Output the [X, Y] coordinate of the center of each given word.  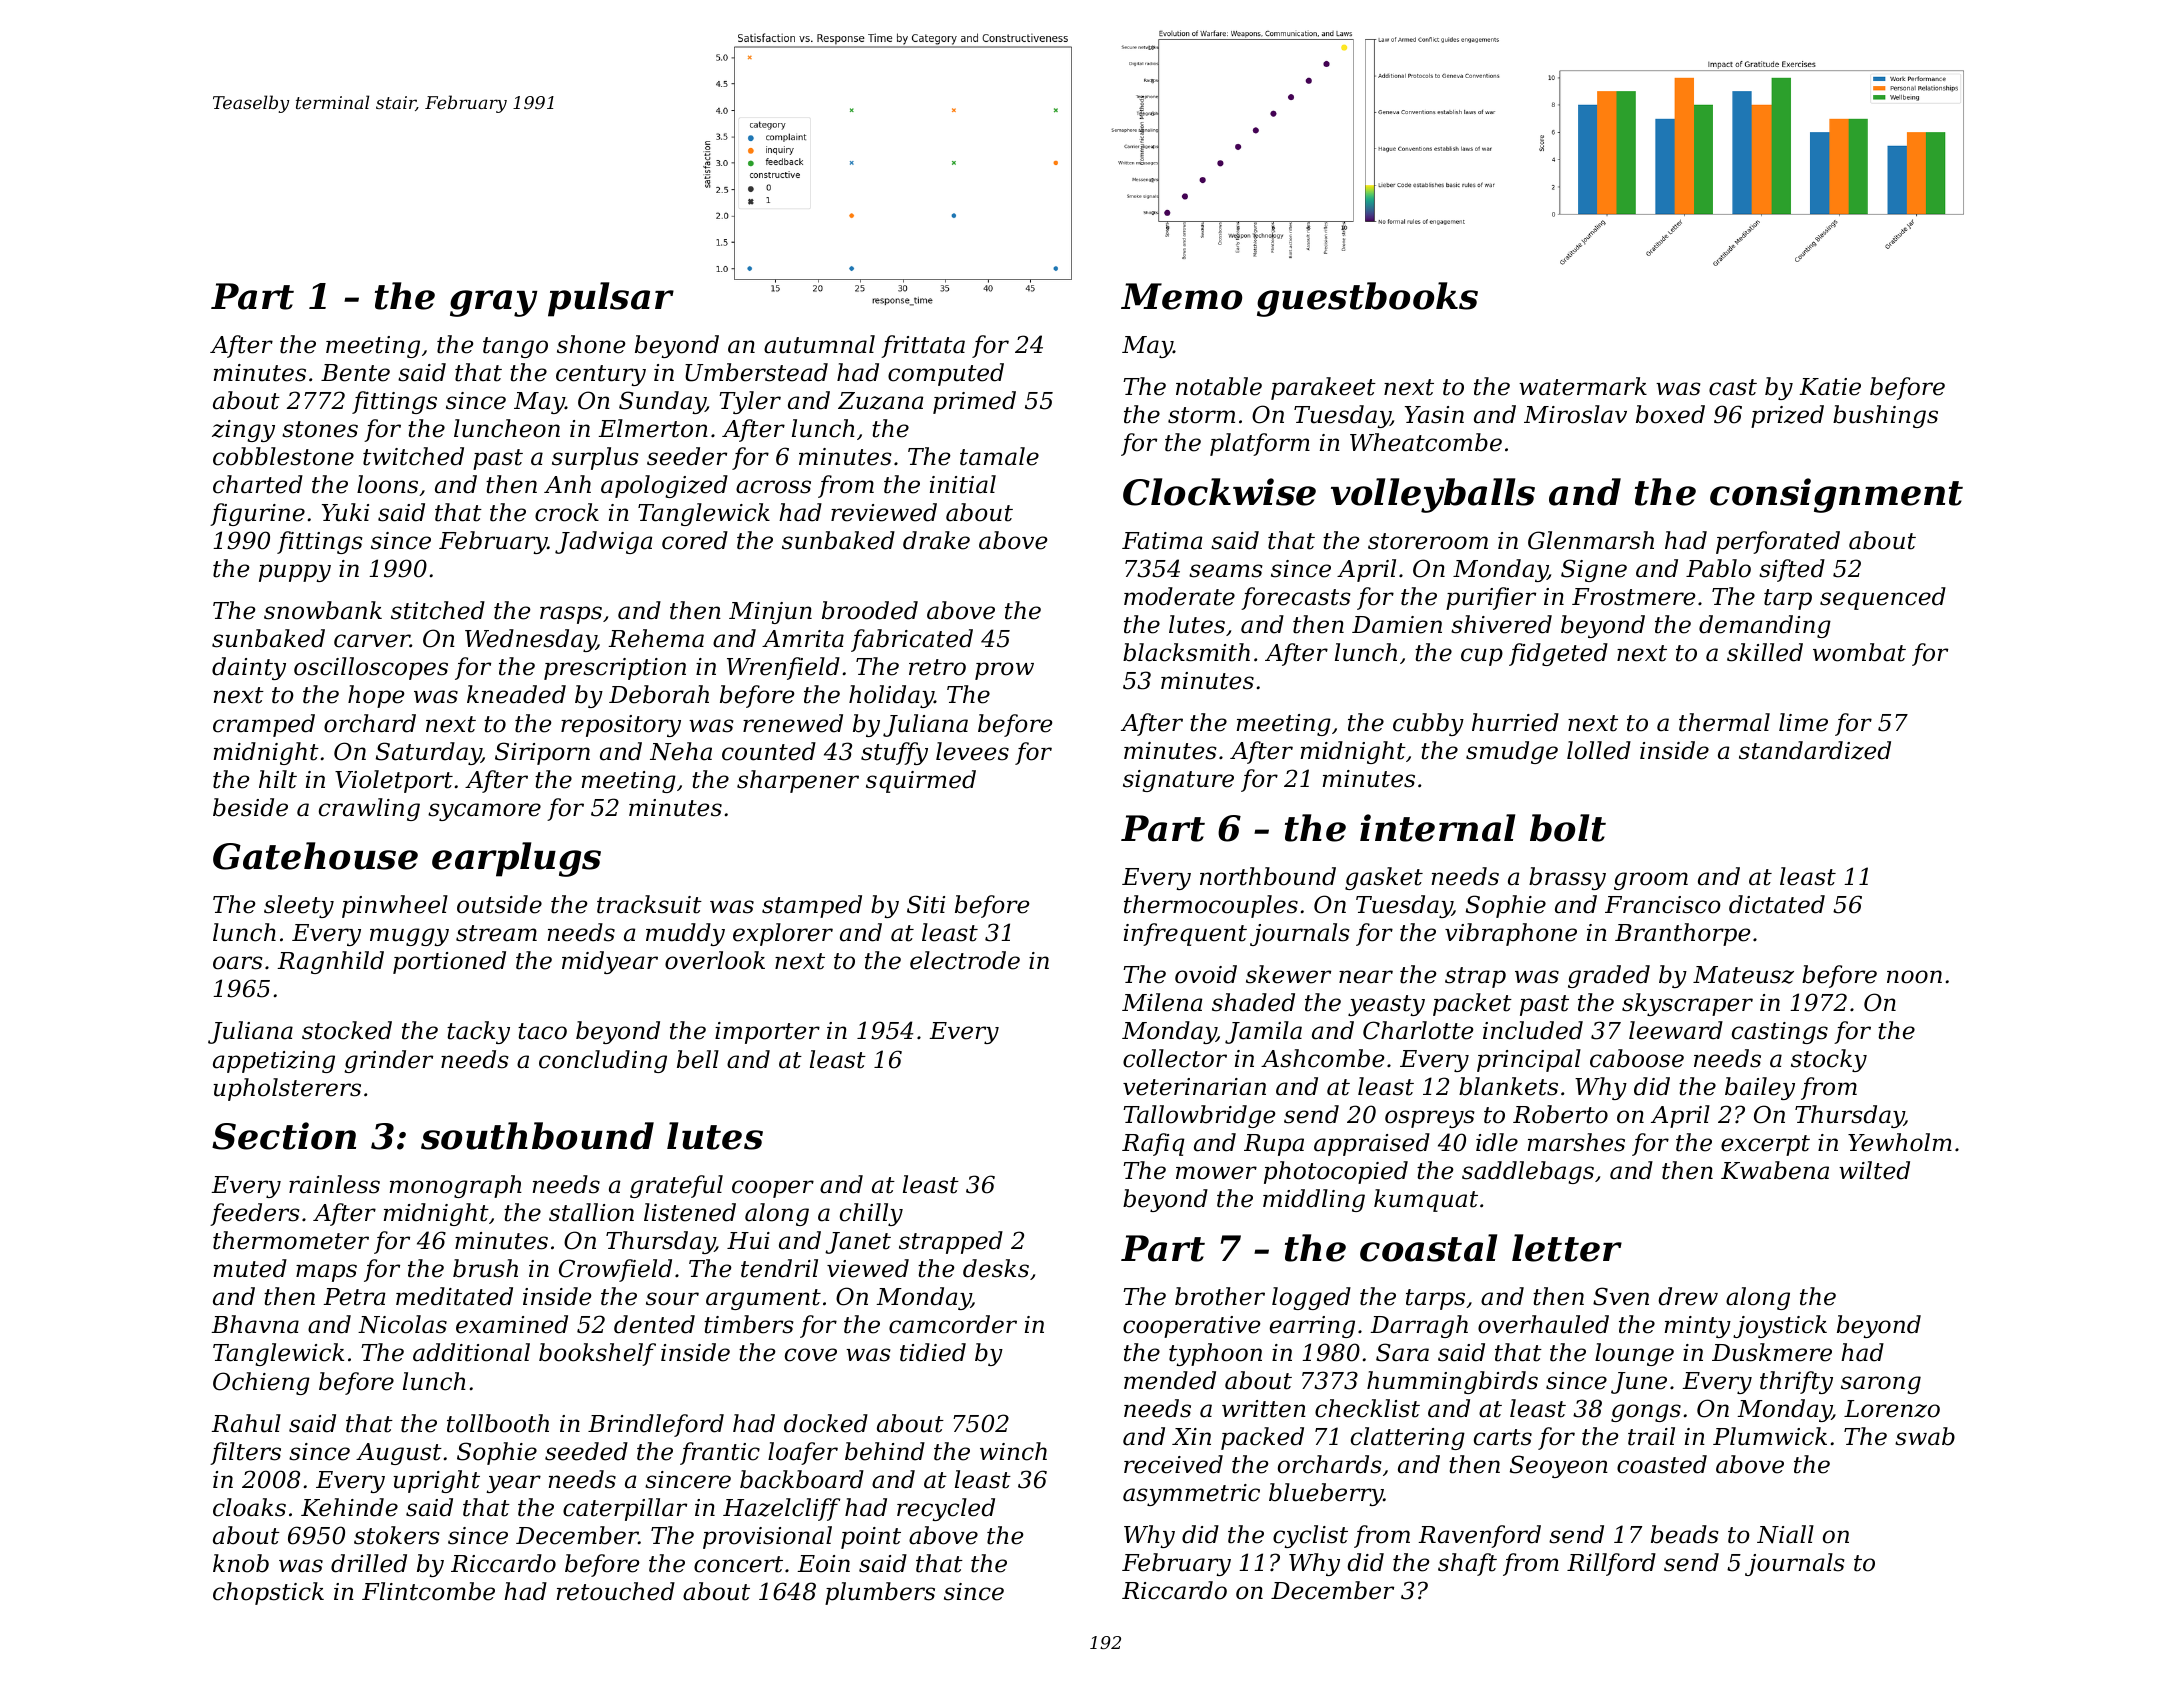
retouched [616, 1591]
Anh [567, 484]
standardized [1815, 750]
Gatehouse [315, 856]
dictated [1777, 904]
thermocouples [1211, 906]
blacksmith [1186, 652]
